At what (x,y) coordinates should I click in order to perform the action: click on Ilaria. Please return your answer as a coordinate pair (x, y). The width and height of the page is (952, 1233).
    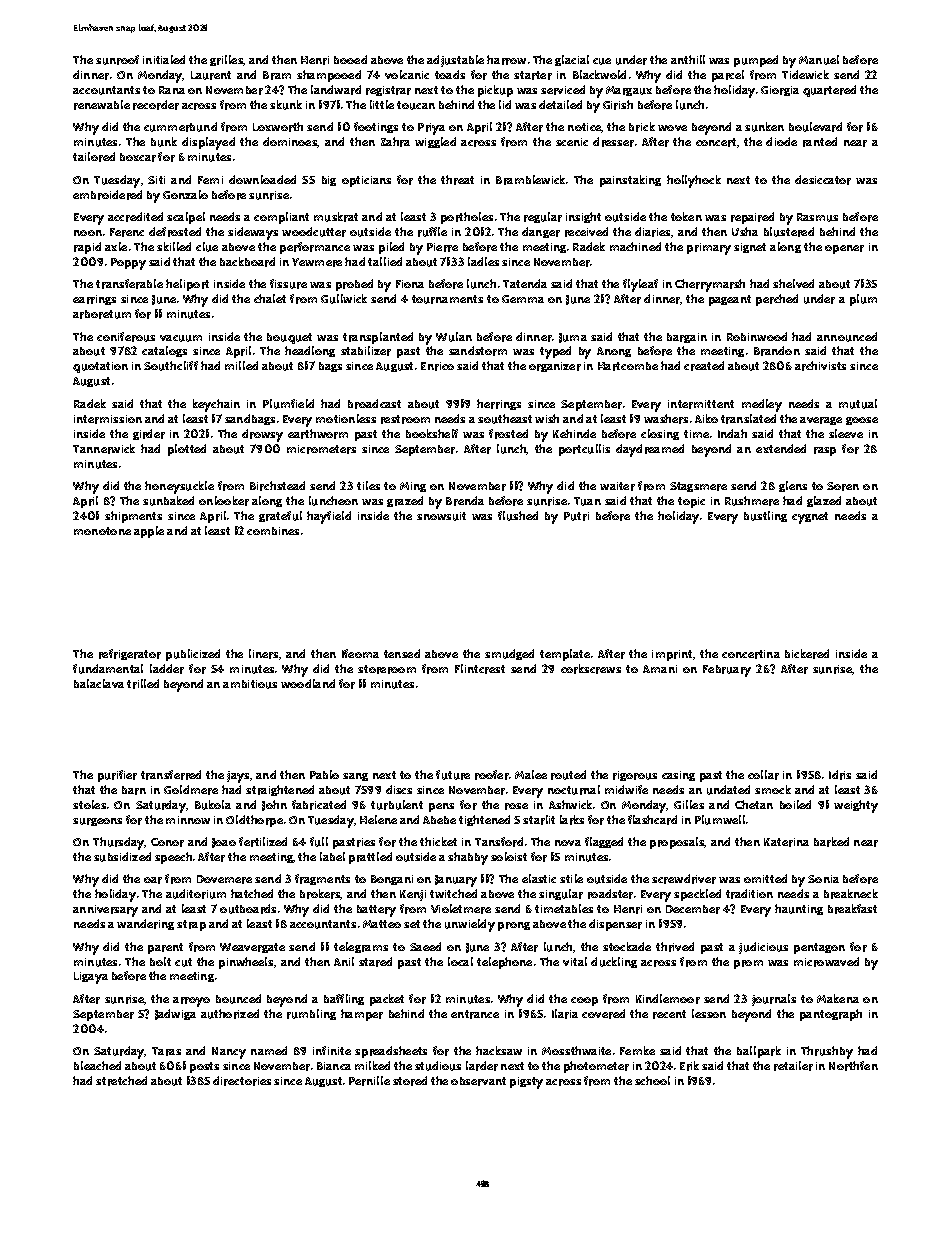
    Looking at the image, I should click on (565, 1014).
